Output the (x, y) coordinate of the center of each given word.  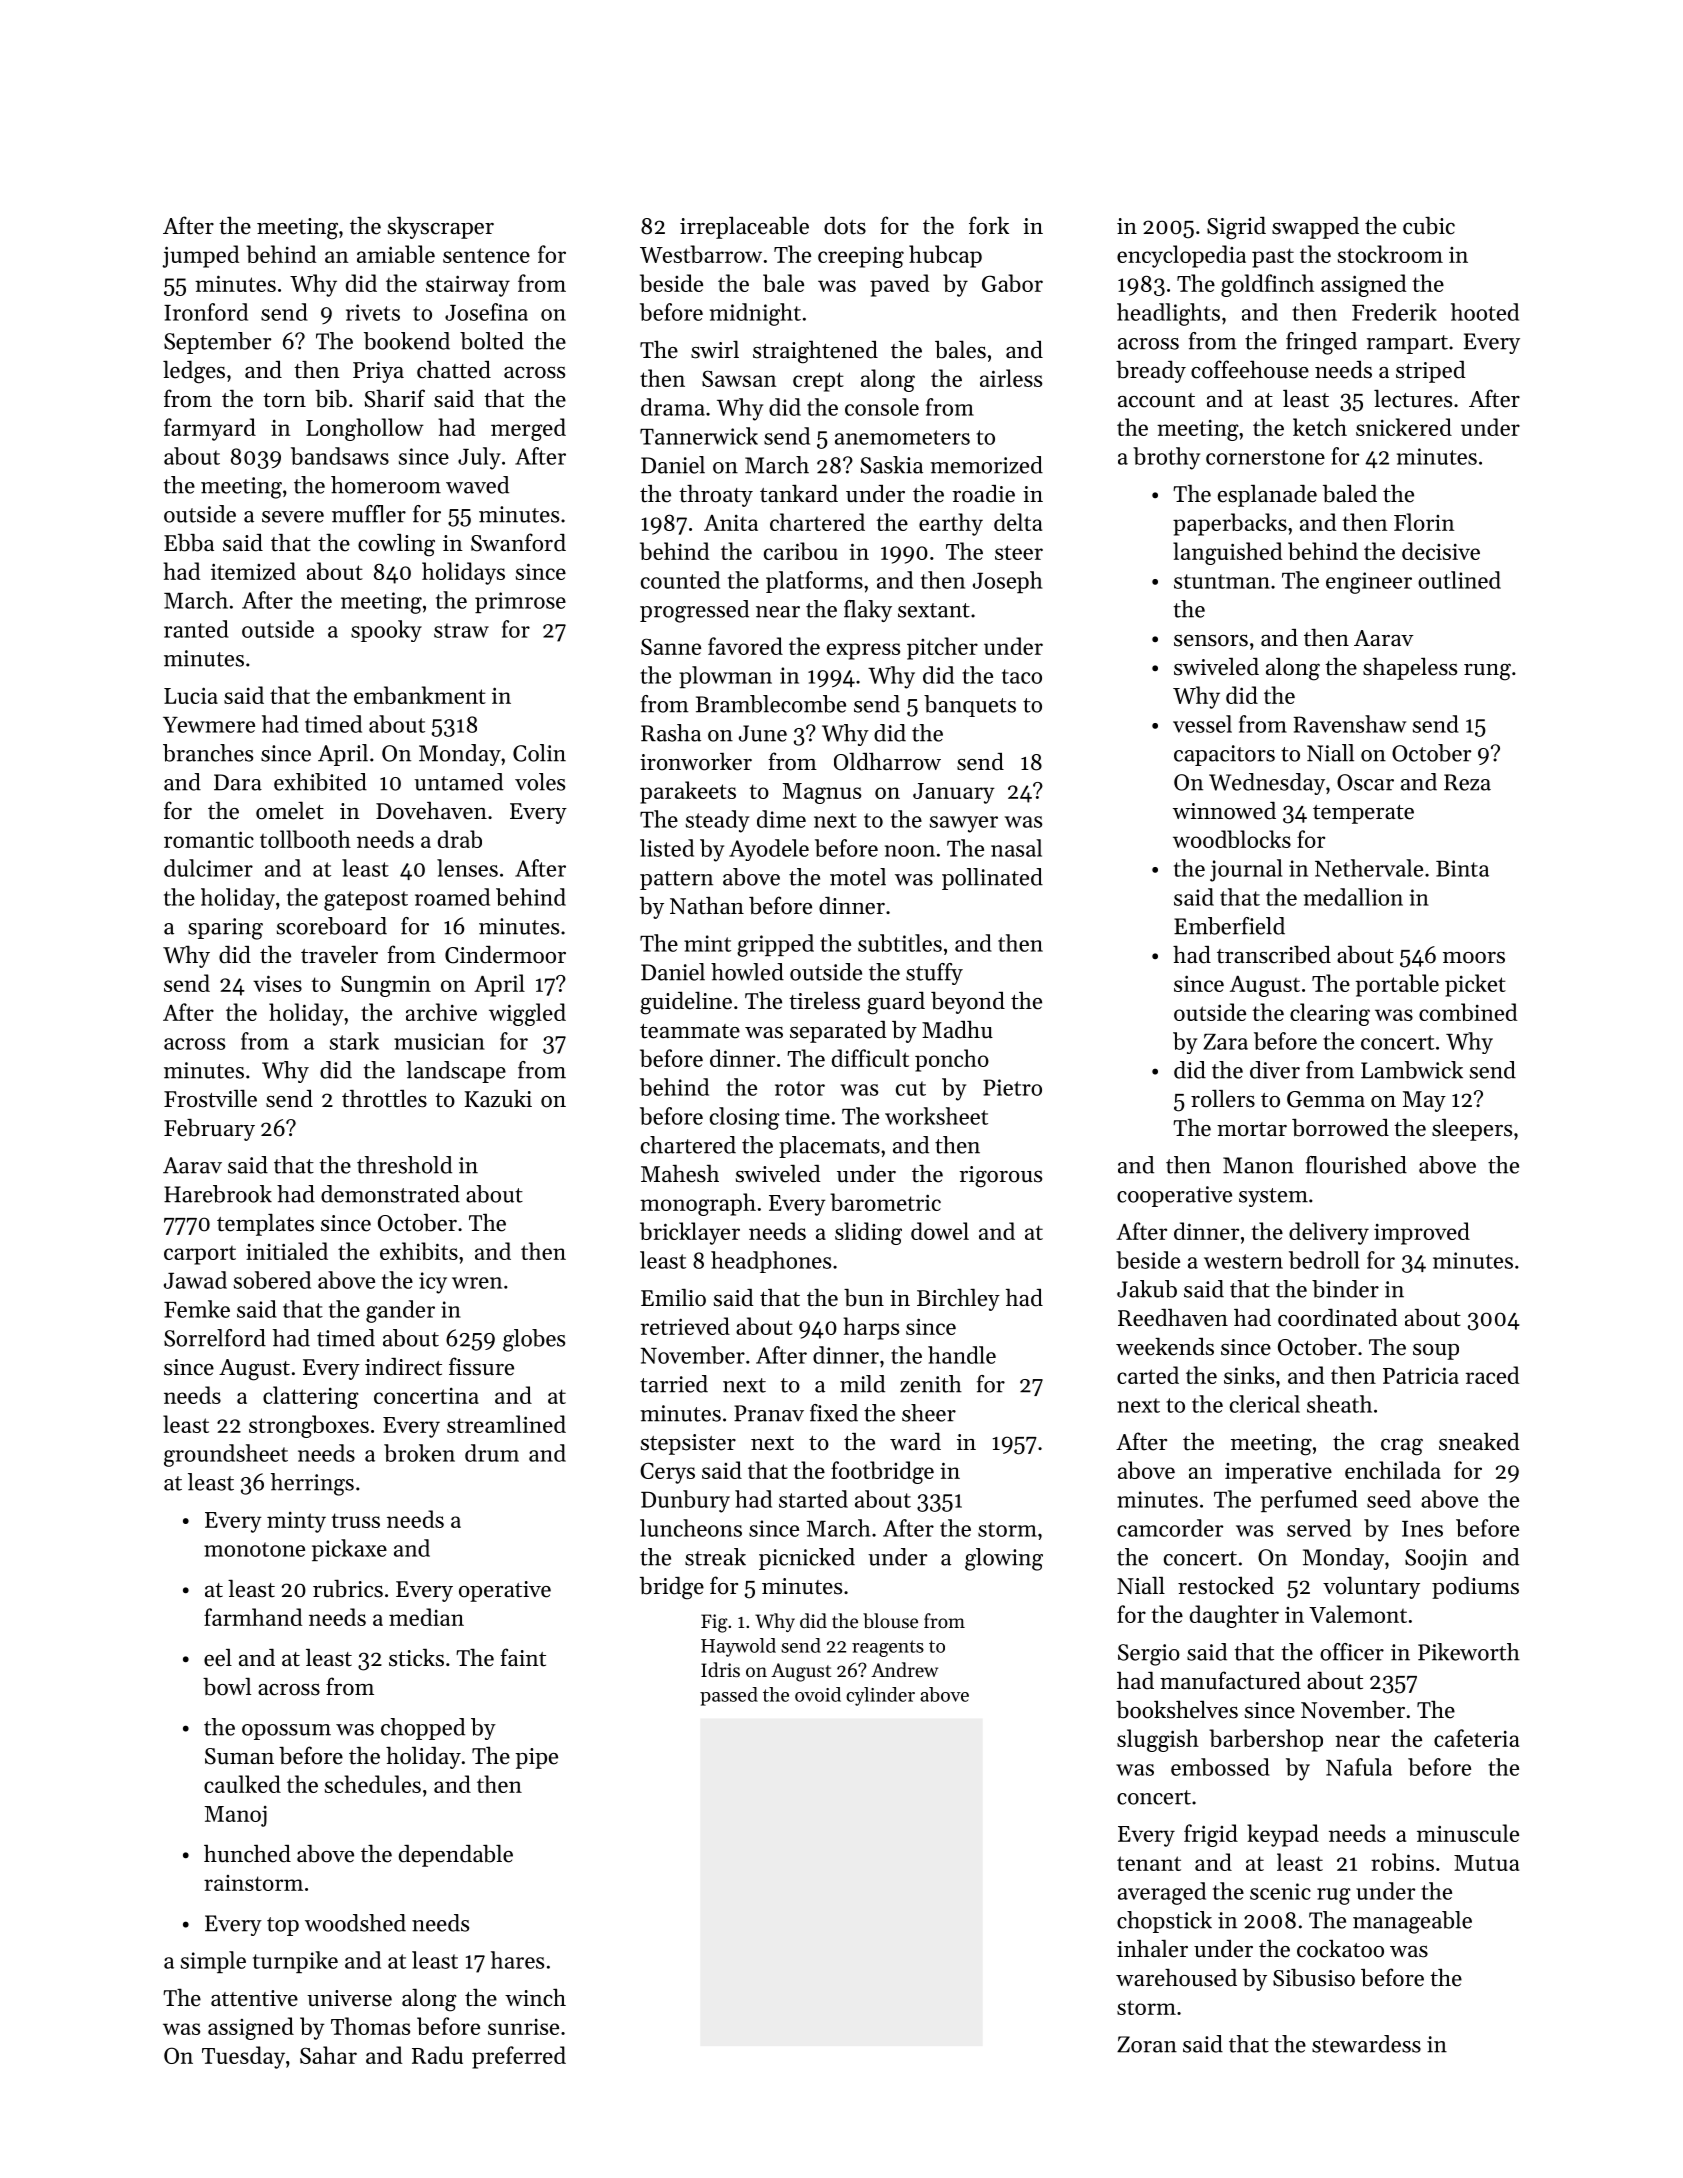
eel (218, 1658)
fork (989, 225)
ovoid (818, 1694)
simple (213, 1962)
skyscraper (441, 228)
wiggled (527, 1014)
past (1273, 258)
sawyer (964, 824)
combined (1468, 1012)
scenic (1280, 1891)
